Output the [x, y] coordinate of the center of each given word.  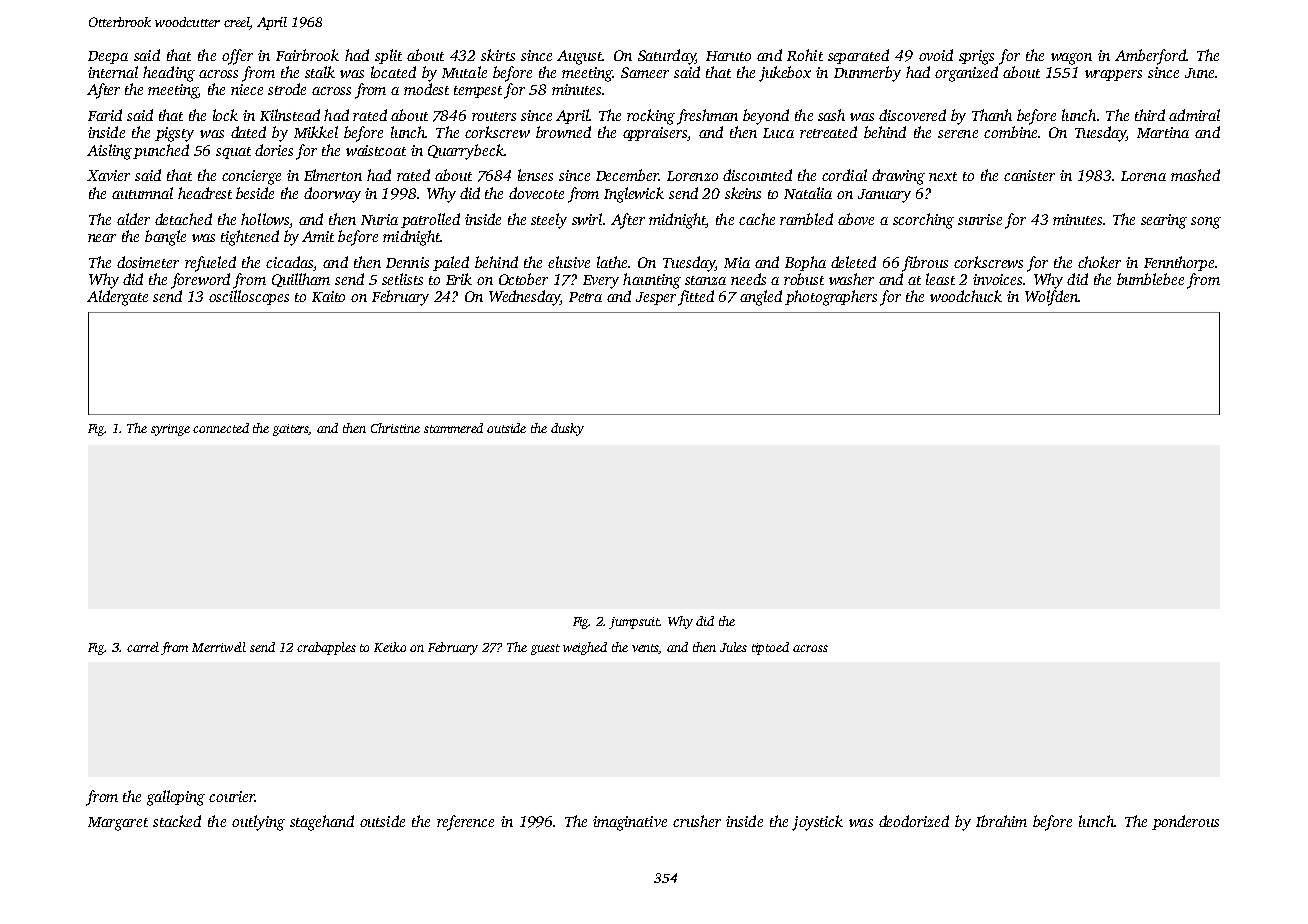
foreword [200, 281]
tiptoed [770, 648]
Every [601, 282]
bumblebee [1150, 279]
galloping [176, 798]
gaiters [291, 430]
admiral [1194, 115]
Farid [105, 115]
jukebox [785, 74]
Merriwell [219, 647]
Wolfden [1051, 298]
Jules [733, 647]
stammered [453, 428]
